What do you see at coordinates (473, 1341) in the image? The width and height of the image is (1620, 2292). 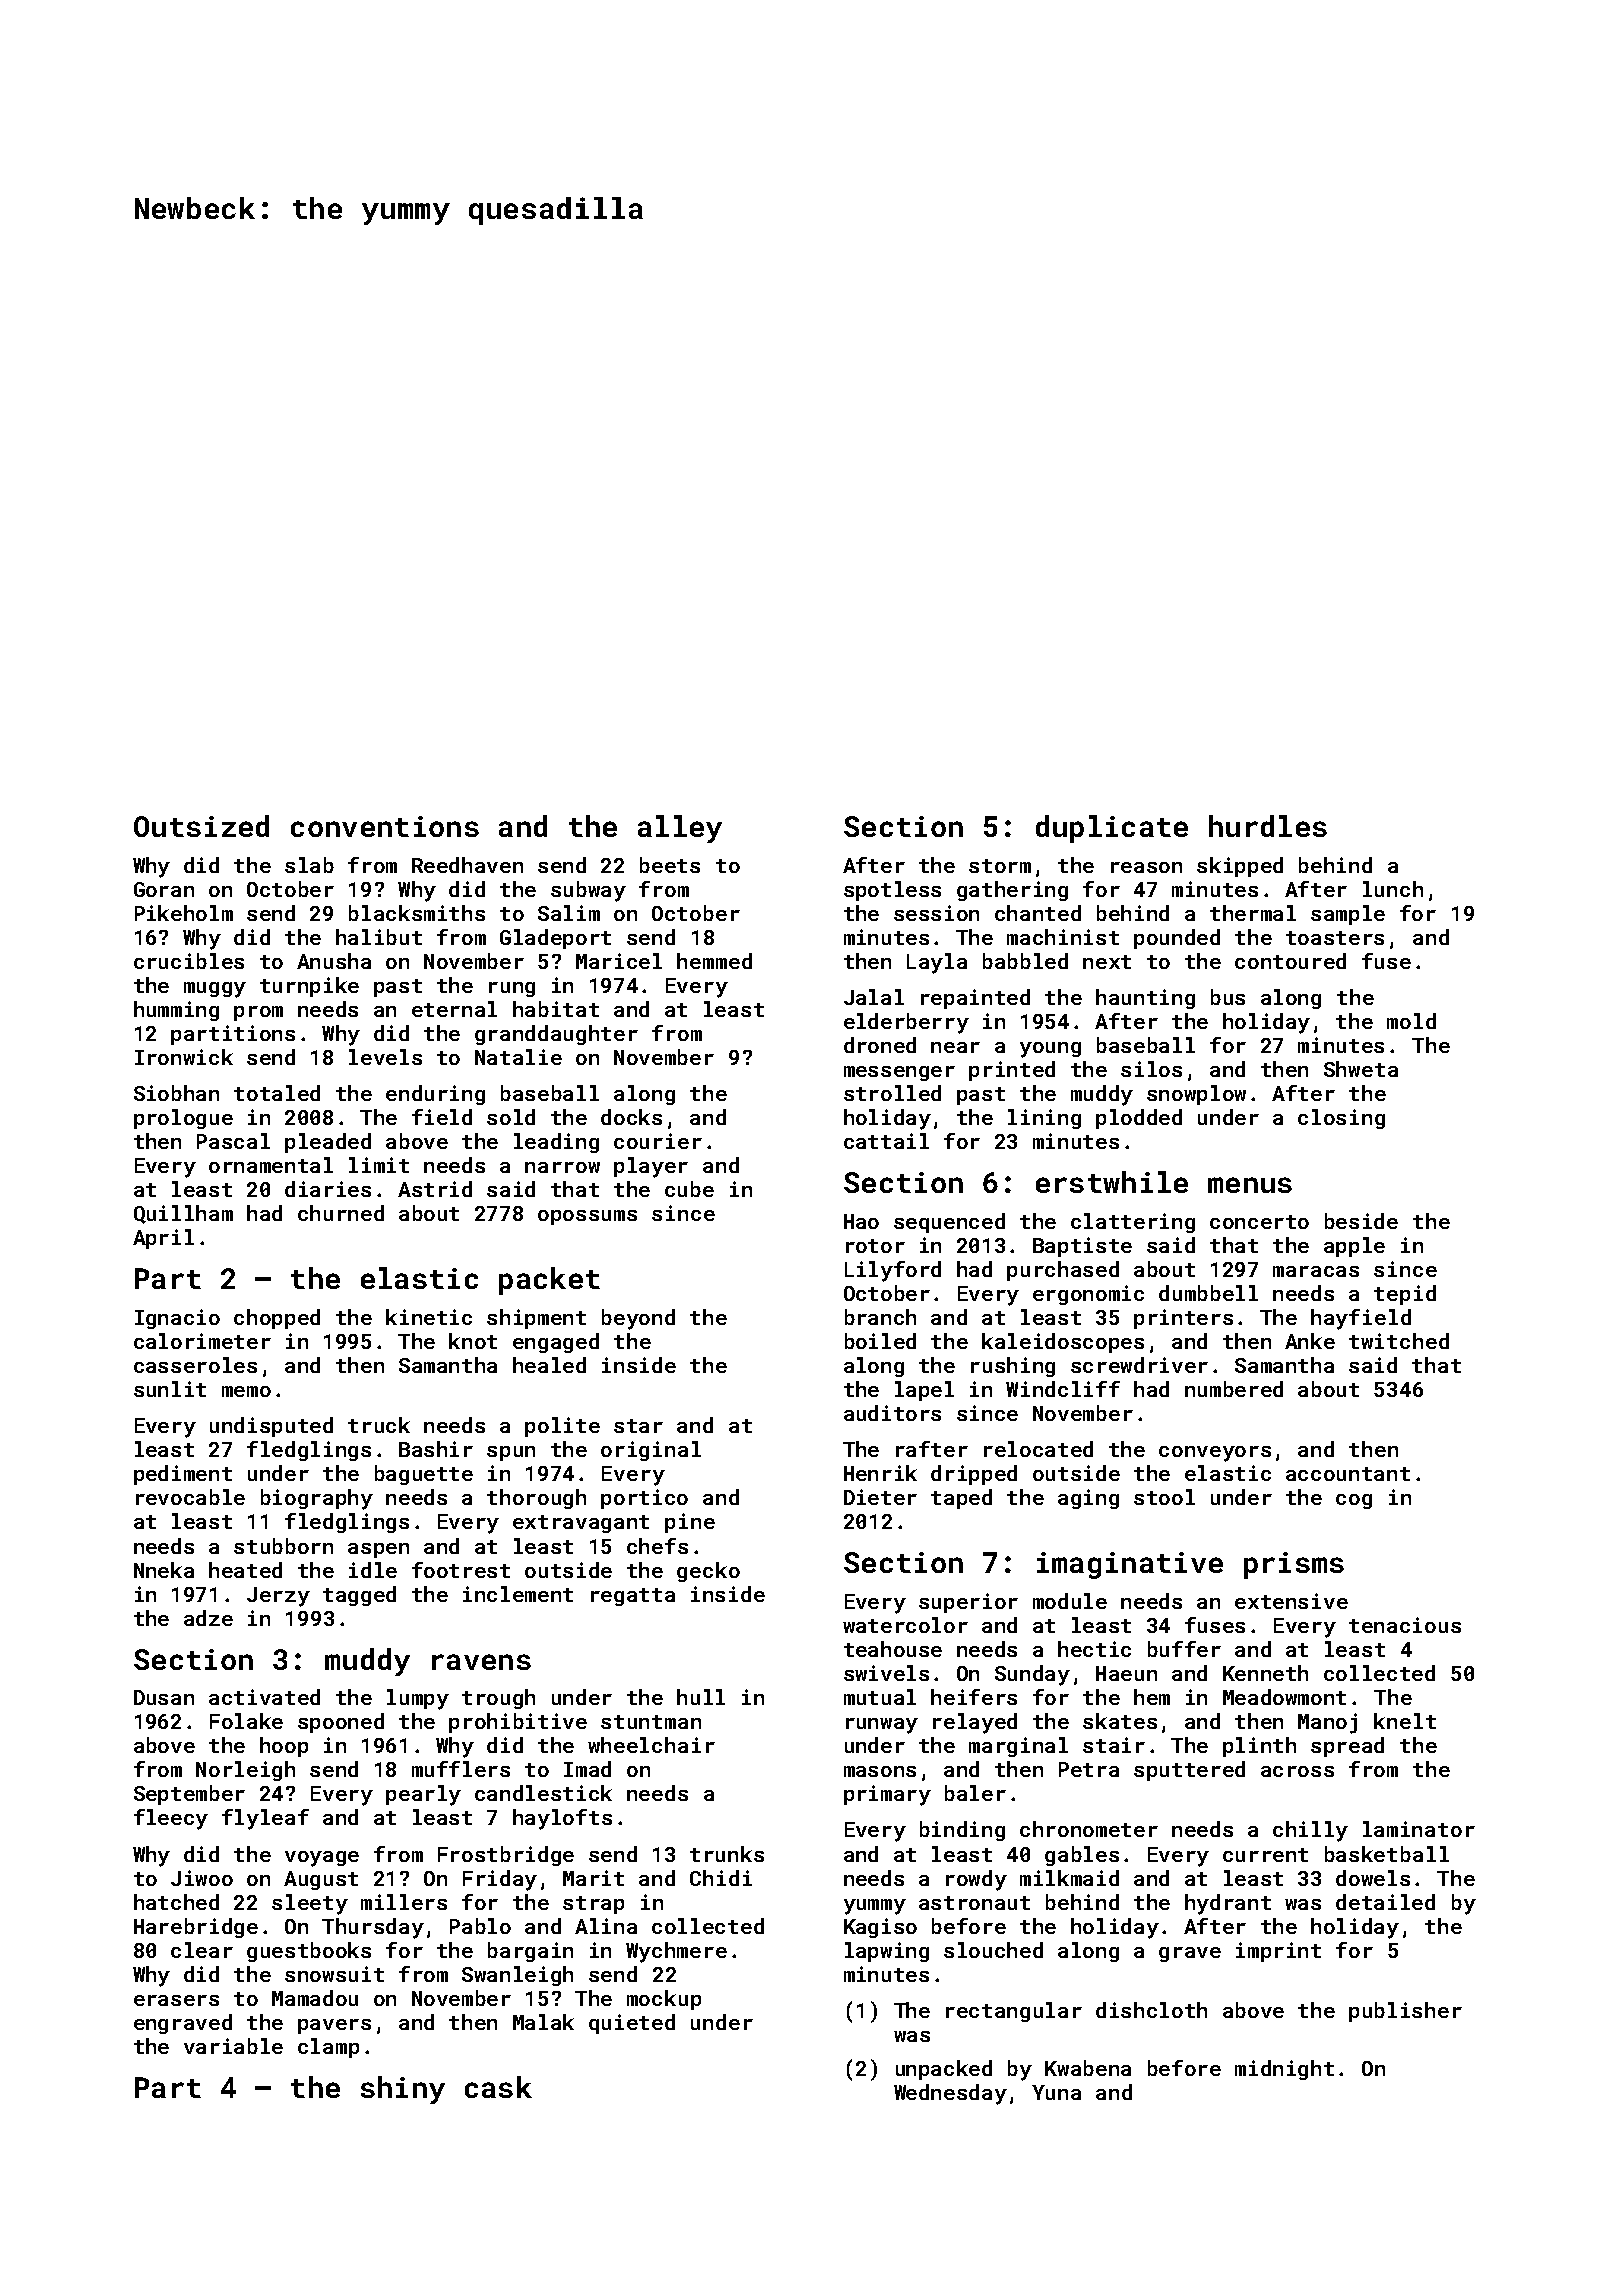 I see `knot` at bounding box center [473, 1341].
